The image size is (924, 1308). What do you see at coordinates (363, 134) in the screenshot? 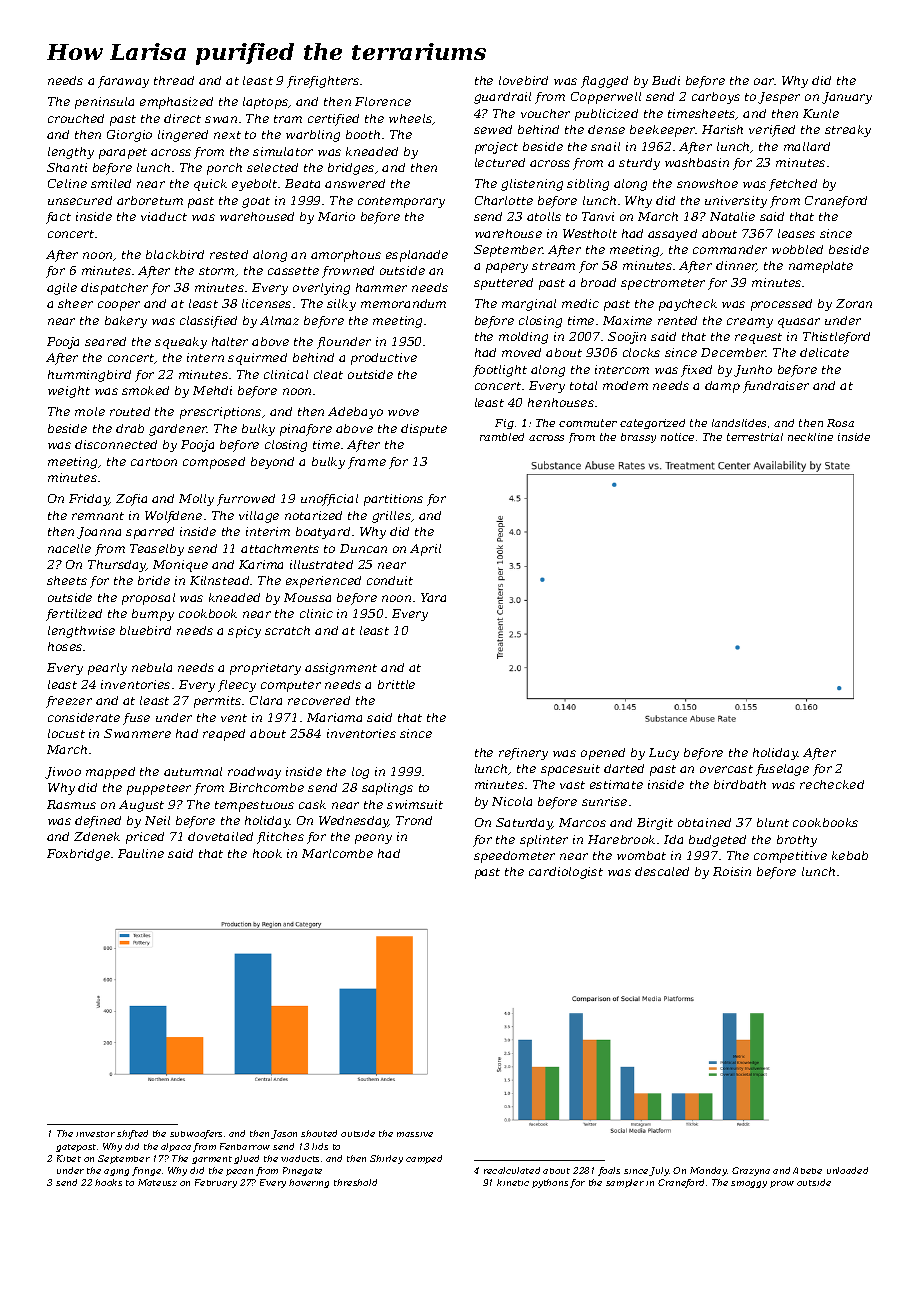
I see `booth` at bounding box center [363, 134].
